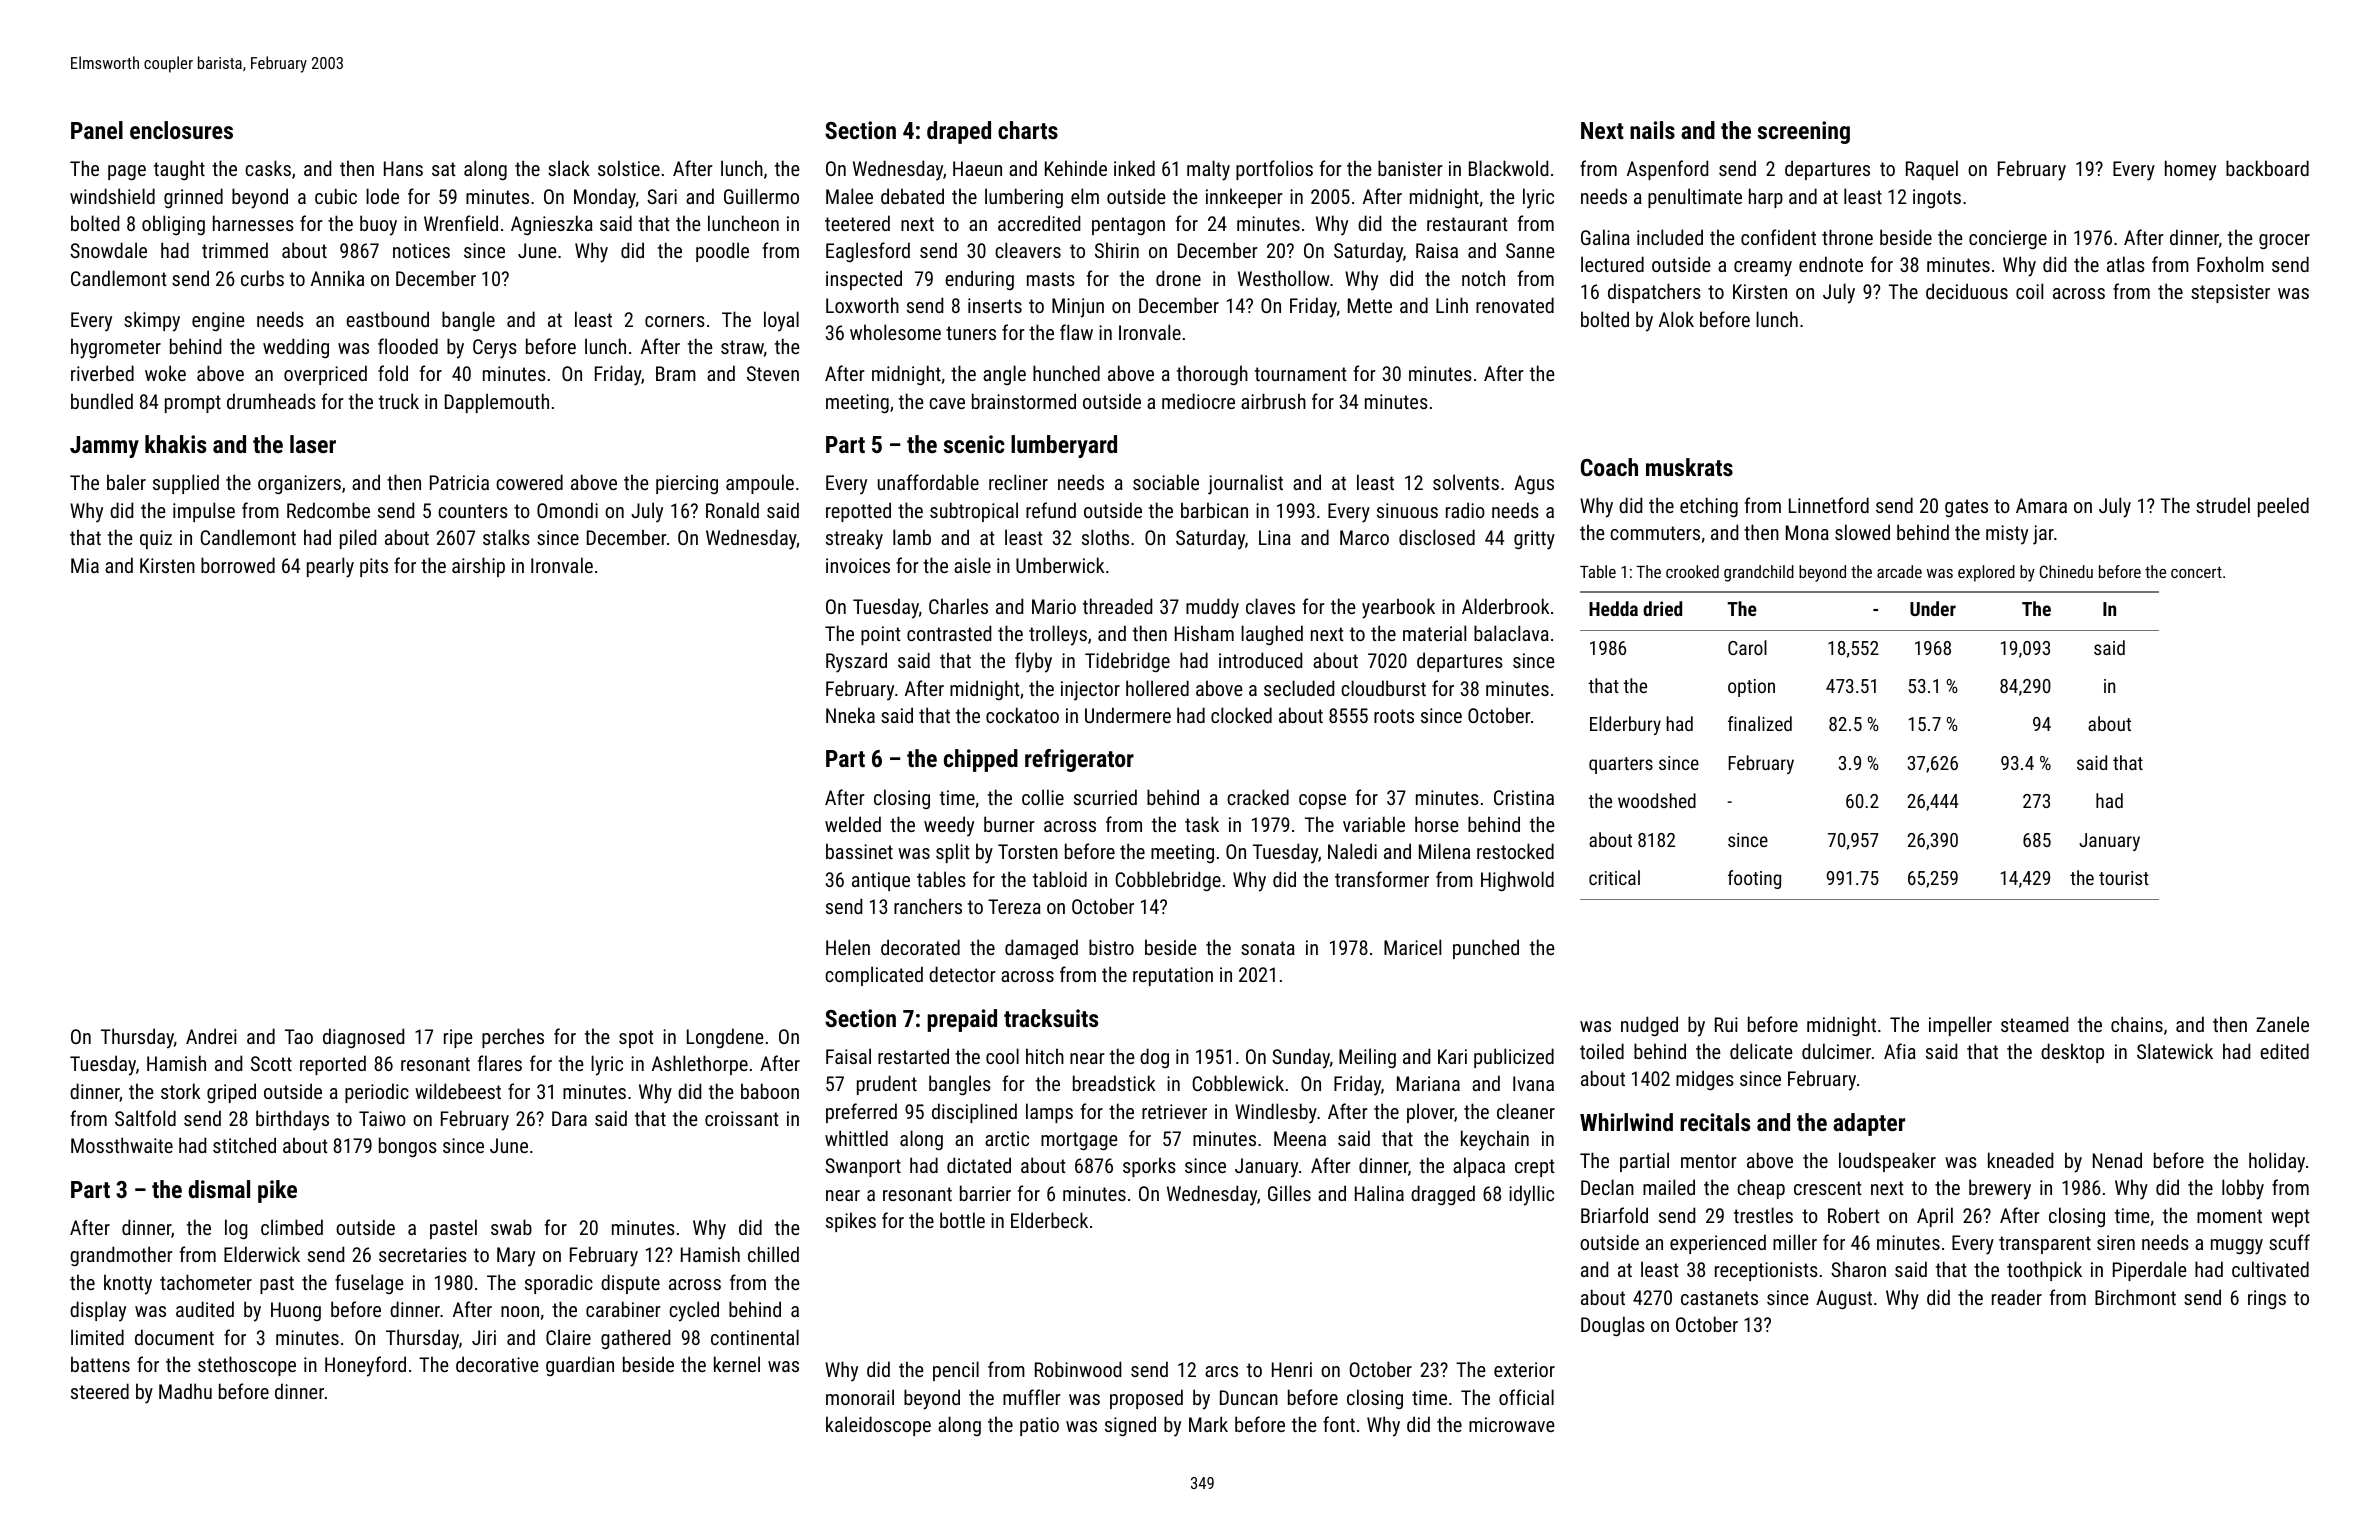 Image resolution: width=2380 pixels, height=1540 pixels. I want to click on homey, so click(2190, 170).
